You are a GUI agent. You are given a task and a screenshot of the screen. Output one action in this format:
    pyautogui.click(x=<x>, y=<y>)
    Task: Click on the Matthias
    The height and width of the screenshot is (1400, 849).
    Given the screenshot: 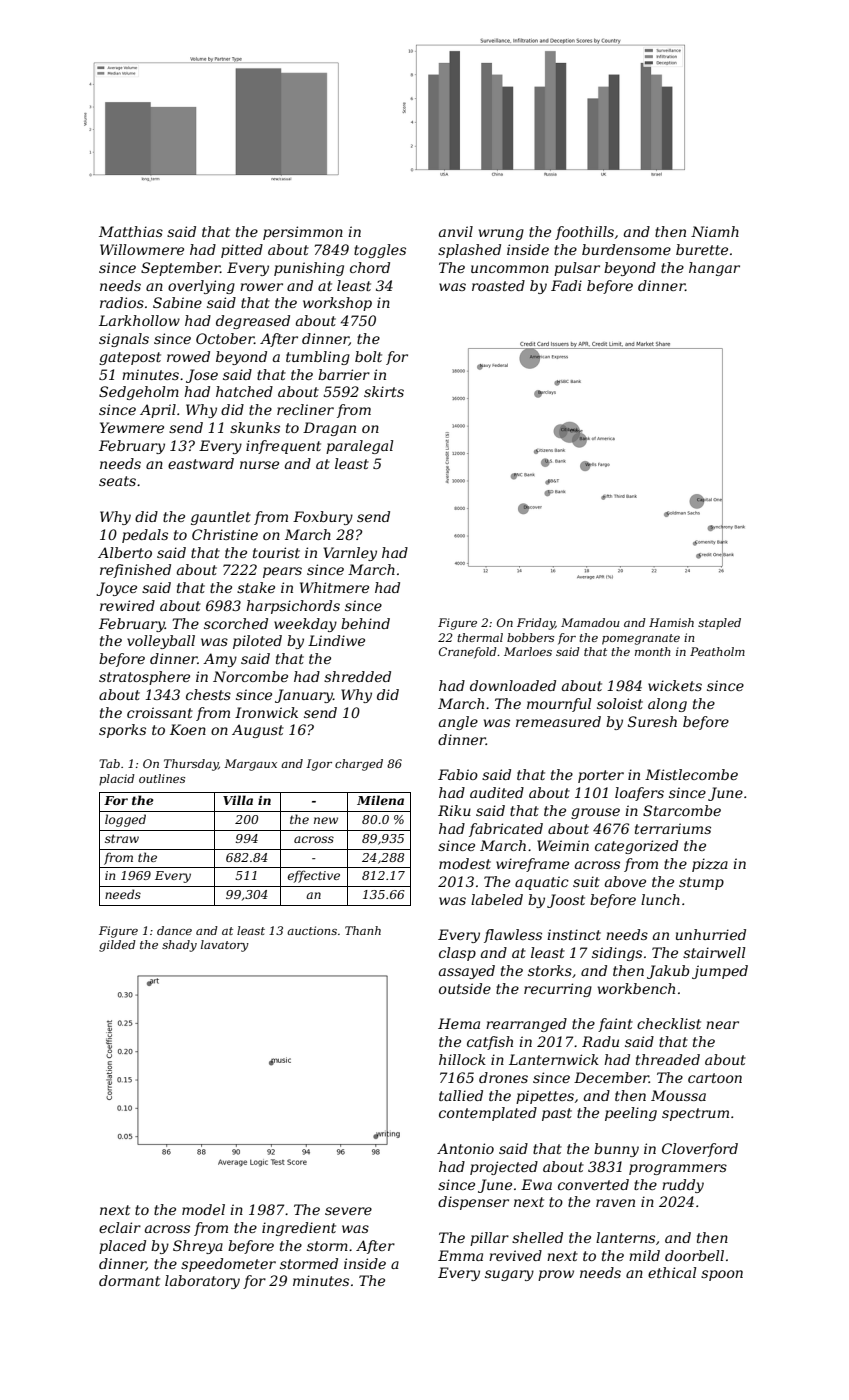 What is the action you would take?
    pyautogui.click(x=131, y=231)
